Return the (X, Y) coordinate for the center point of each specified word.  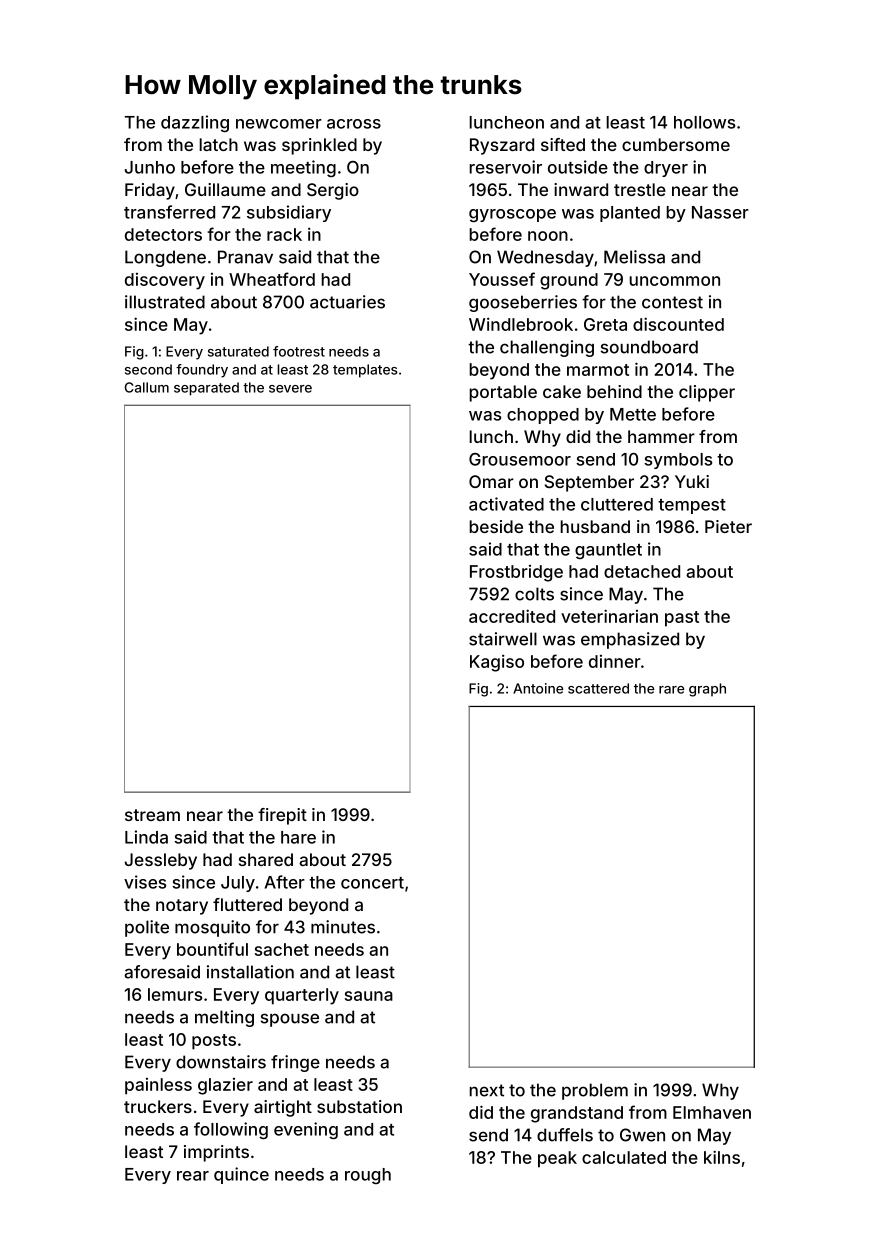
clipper (707, 393)
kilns (722, 1157)
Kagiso (497, 663)
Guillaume (225, 189)
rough (368, 1176)
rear (193, 1176)
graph (707, 690)
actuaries (347, 302)
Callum (147, 387)
